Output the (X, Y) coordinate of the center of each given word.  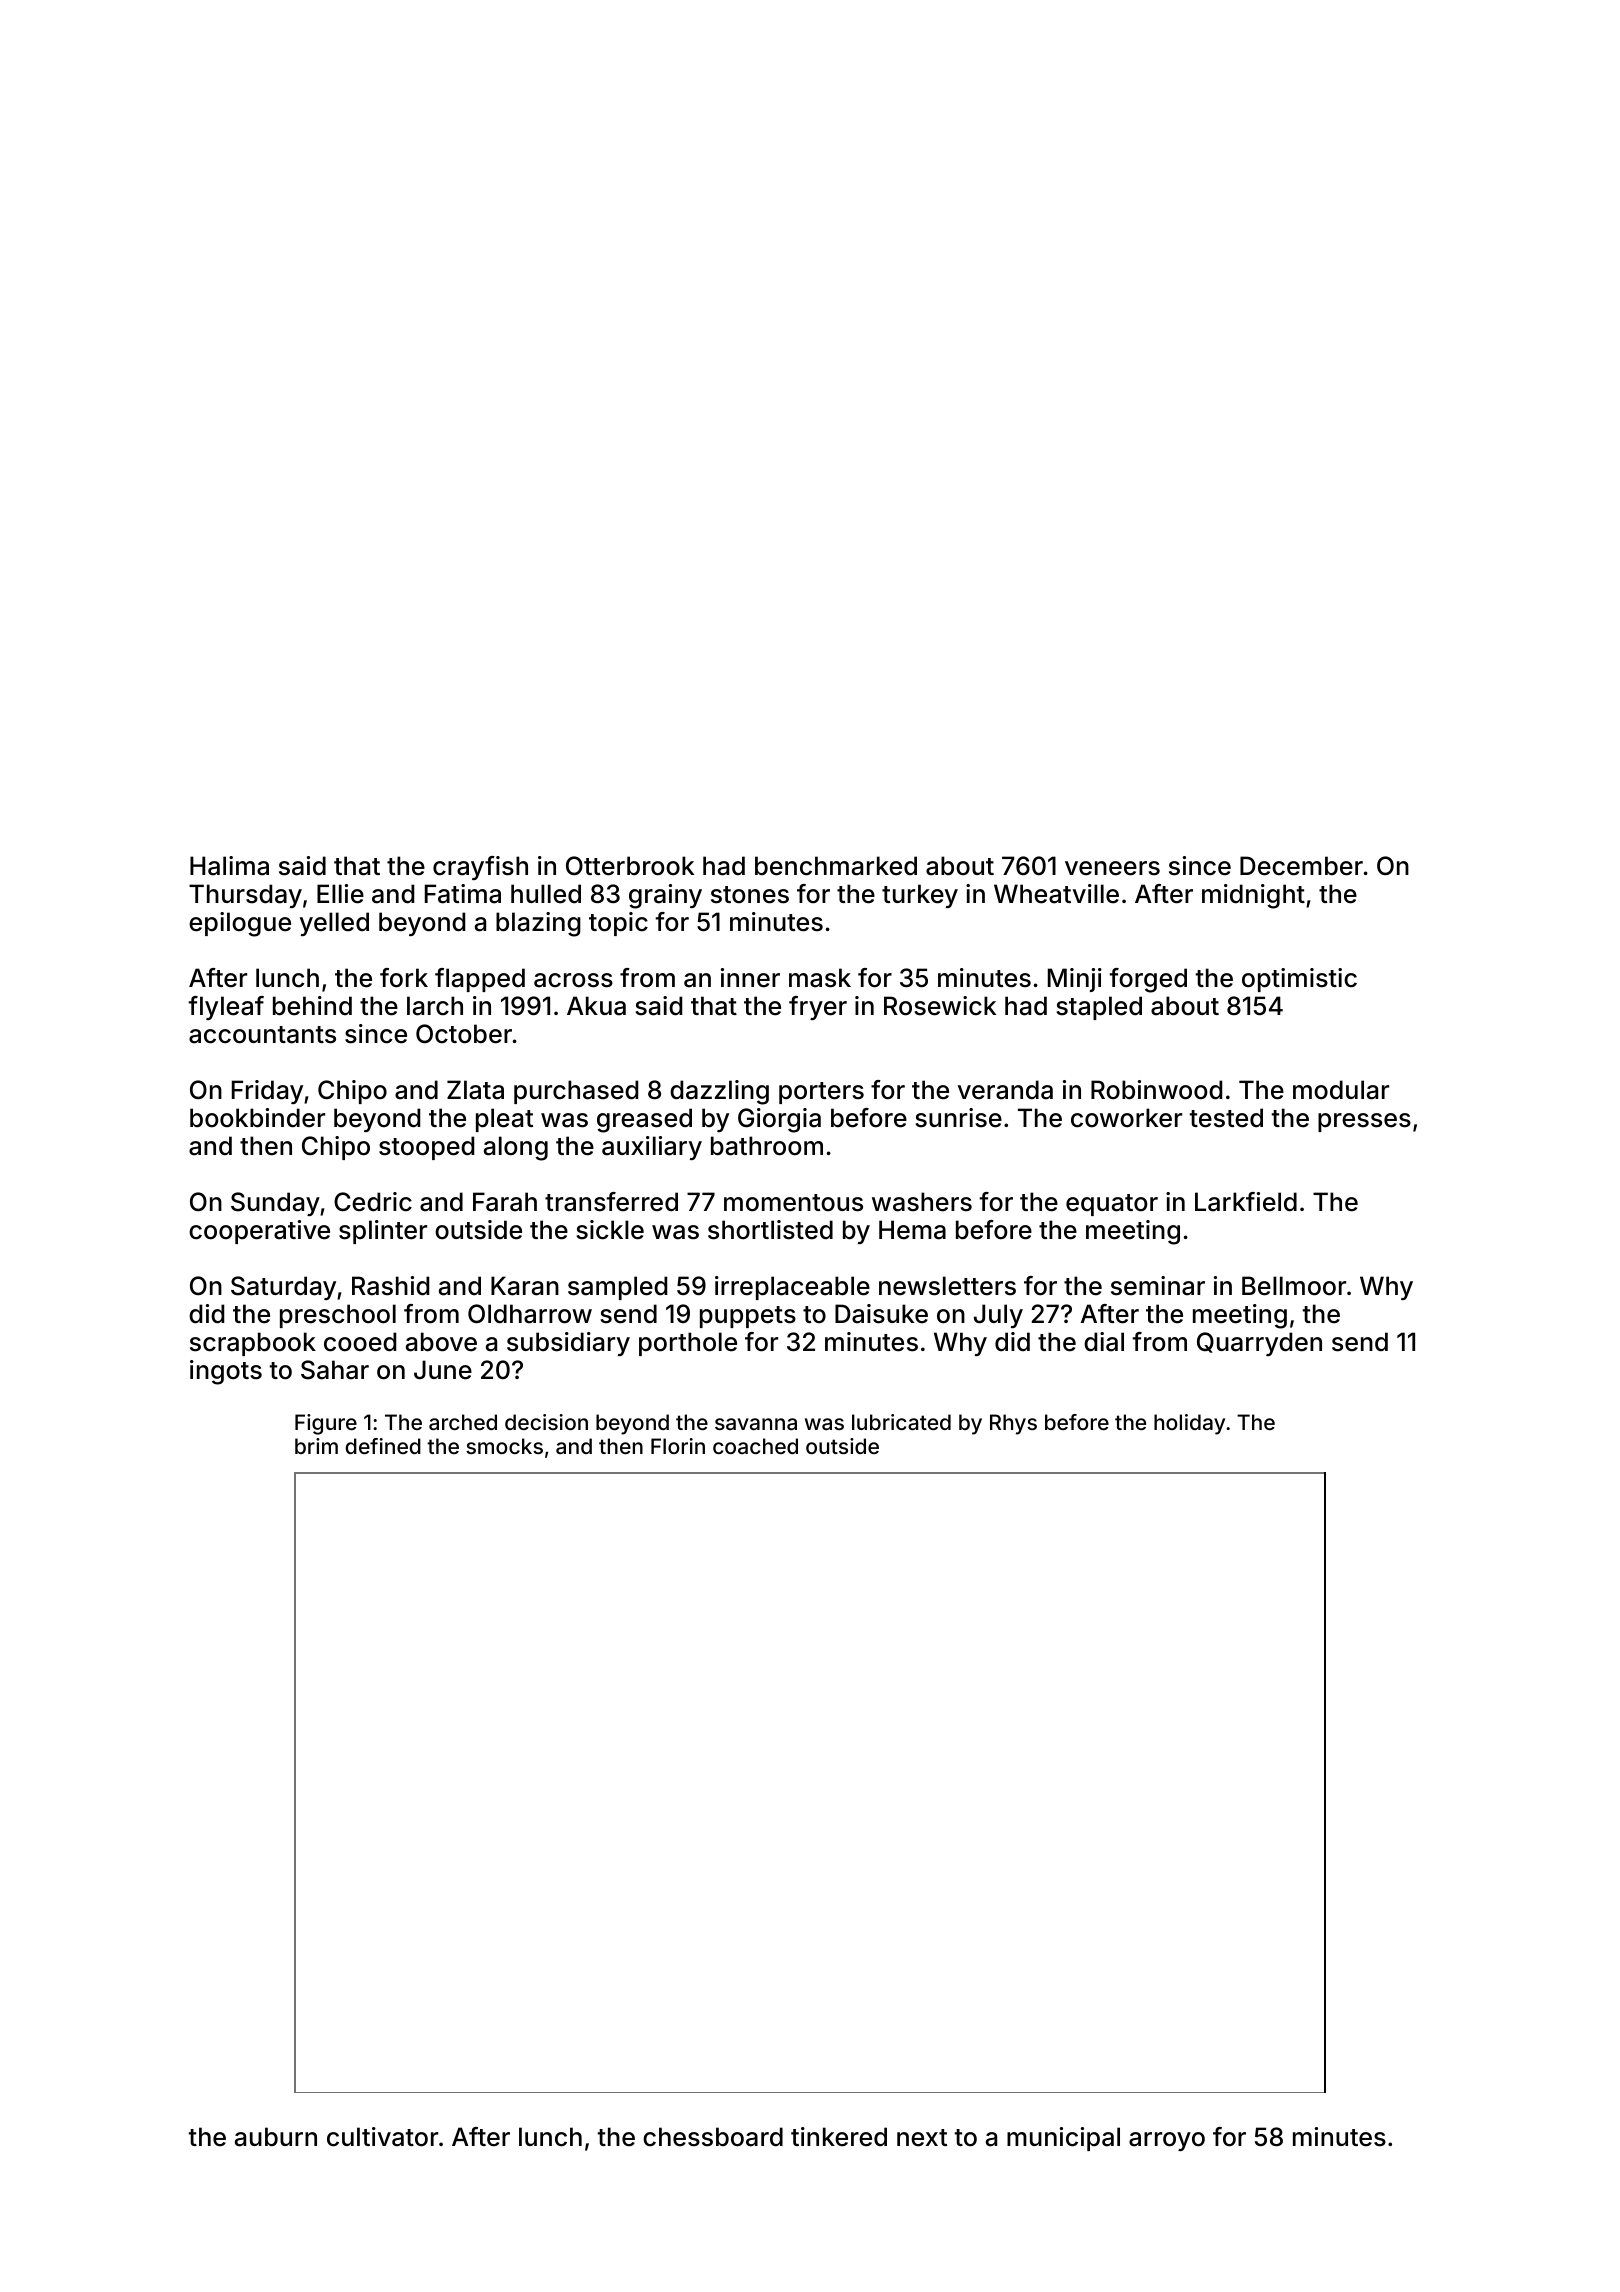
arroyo (1167, 2141)
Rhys (1013, 1424)
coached (755, 1446)
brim (316, 1446)
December (1301, 866)
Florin (678, 1446)
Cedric (373, 1202)
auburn (276, 2137)
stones (750, 895)
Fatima (463, 894)
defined (383, 1446)
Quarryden (1259, 1344)
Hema (912, 1230)
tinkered (839, 2137)
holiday (1189, 1424)
